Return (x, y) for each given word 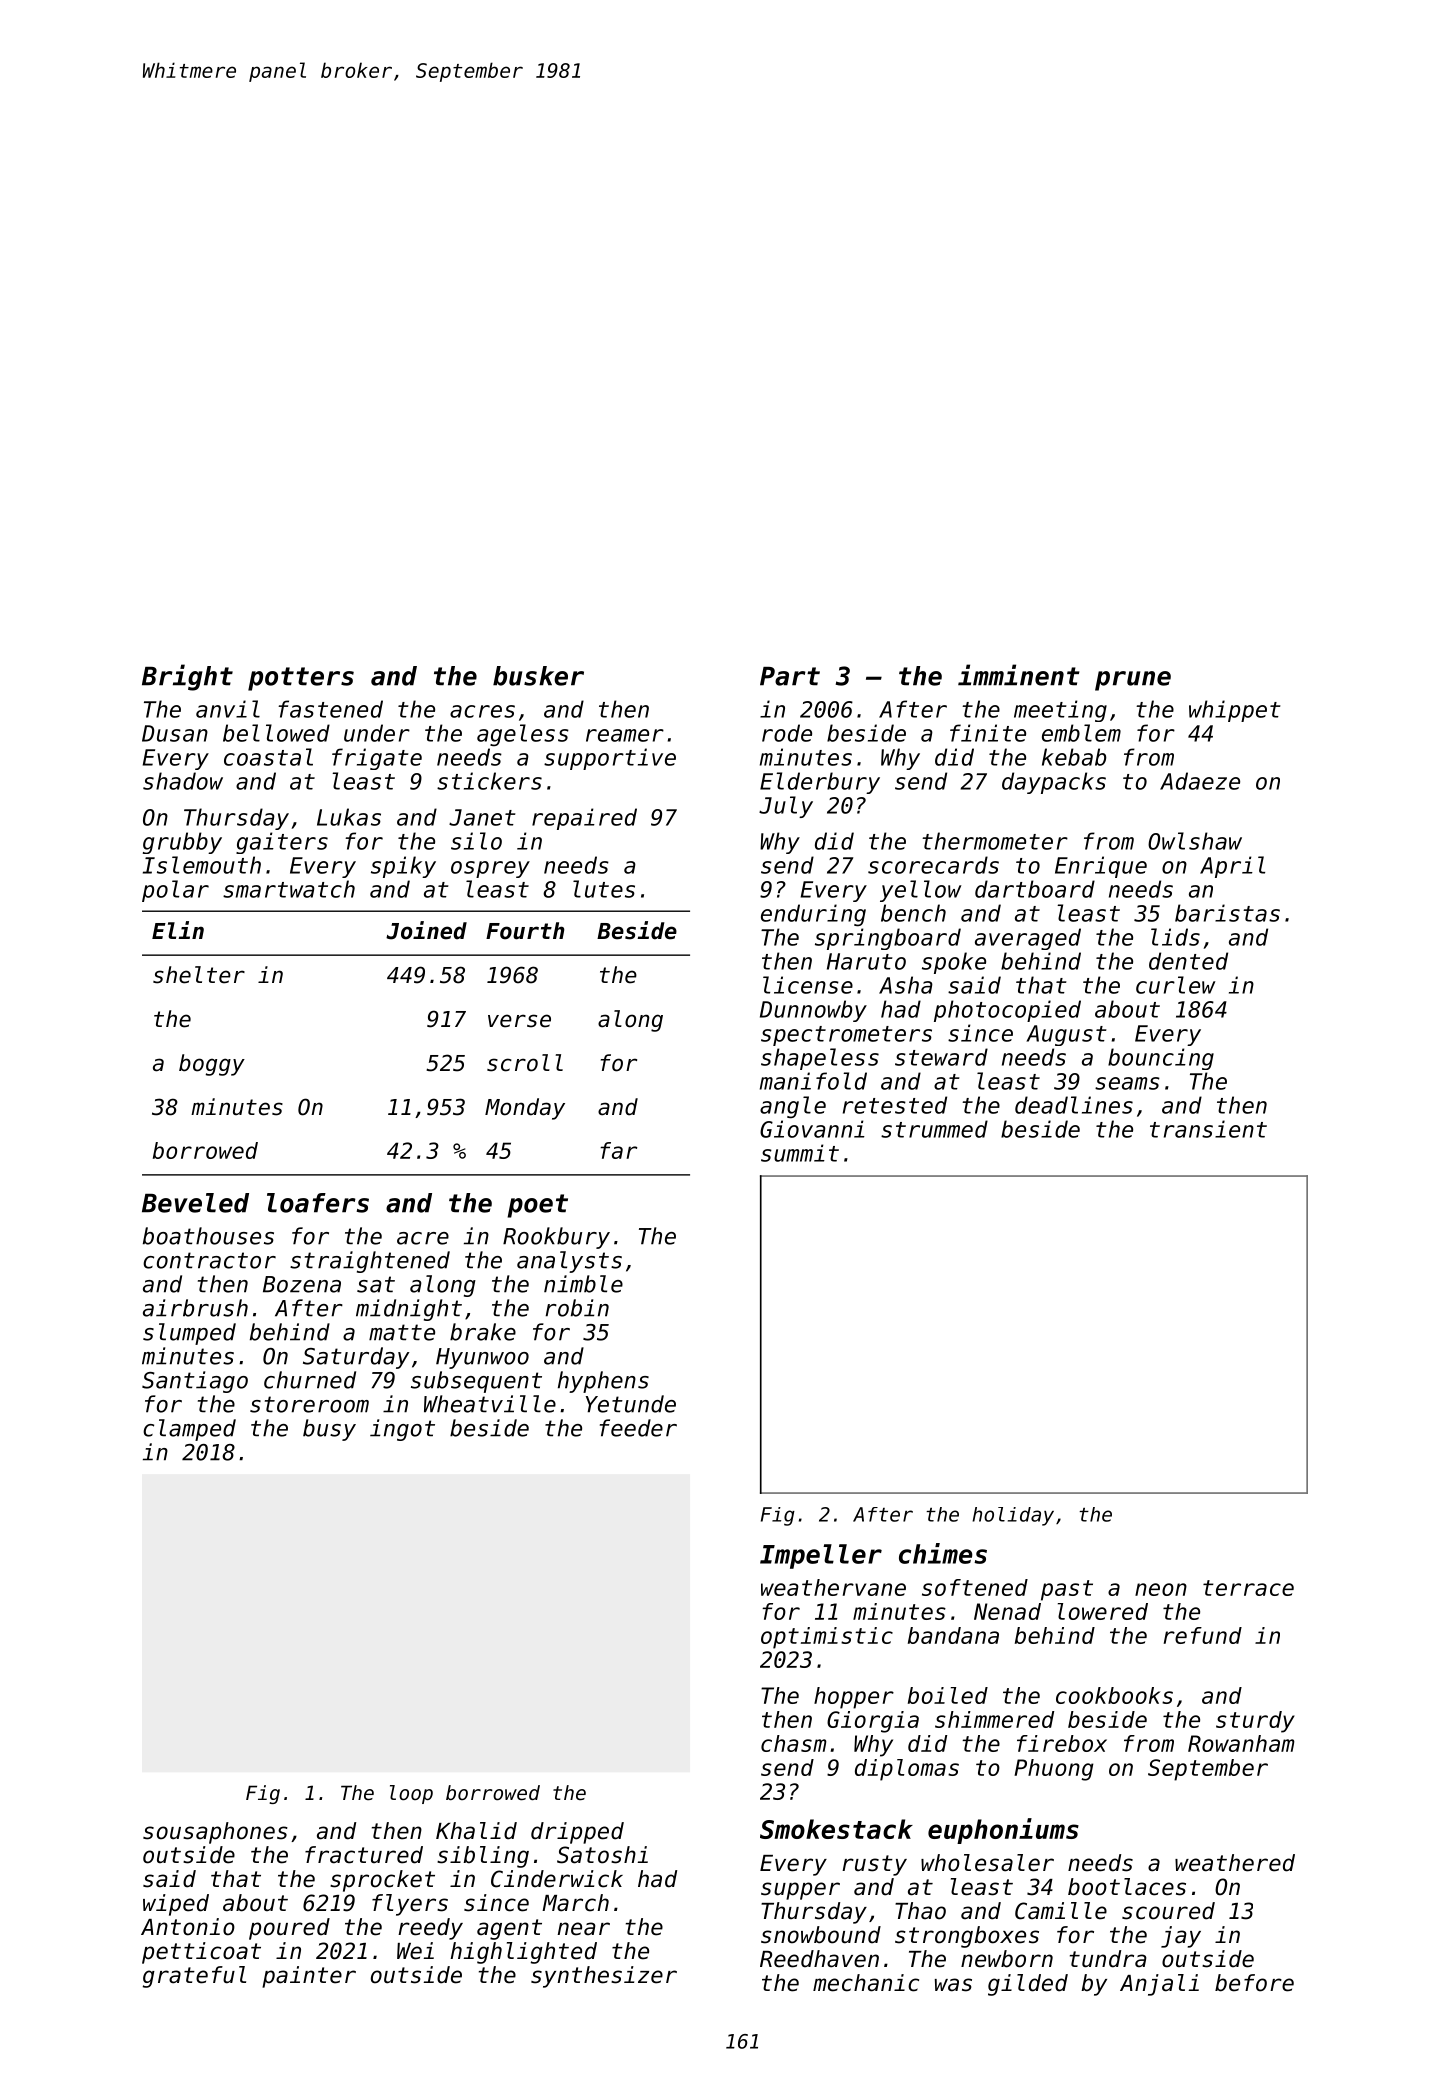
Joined (426, 930)
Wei (415, 1951)
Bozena (302, 1284)
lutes (604, 889)
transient (1208, 1129)
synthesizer (604, 1977)
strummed (934, 1129)
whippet (1234, 711)
